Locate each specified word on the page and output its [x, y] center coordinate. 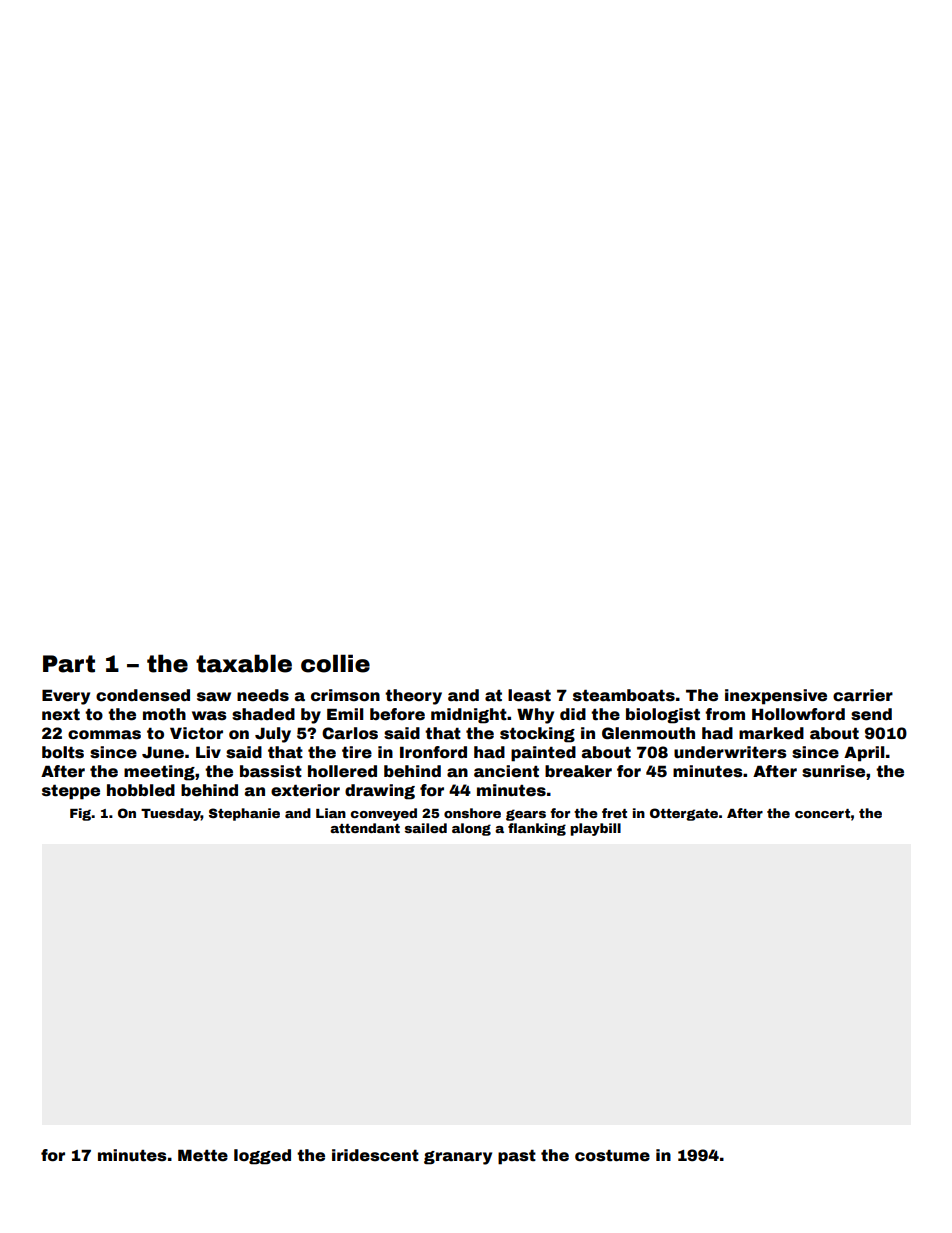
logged [262, 1157]
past [517, 1157]
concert [823, 813]
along [471, 829]
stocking [537, 735]
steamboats [624, 695]
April [864, 754]
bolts [63, 752]
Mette [203, 1155]
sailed [426, 828]
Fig [81, 814]
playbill [595, 829]
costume [612, 1156]
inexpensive [776, 697]
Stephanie [244, 814]
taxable [244, 663]
